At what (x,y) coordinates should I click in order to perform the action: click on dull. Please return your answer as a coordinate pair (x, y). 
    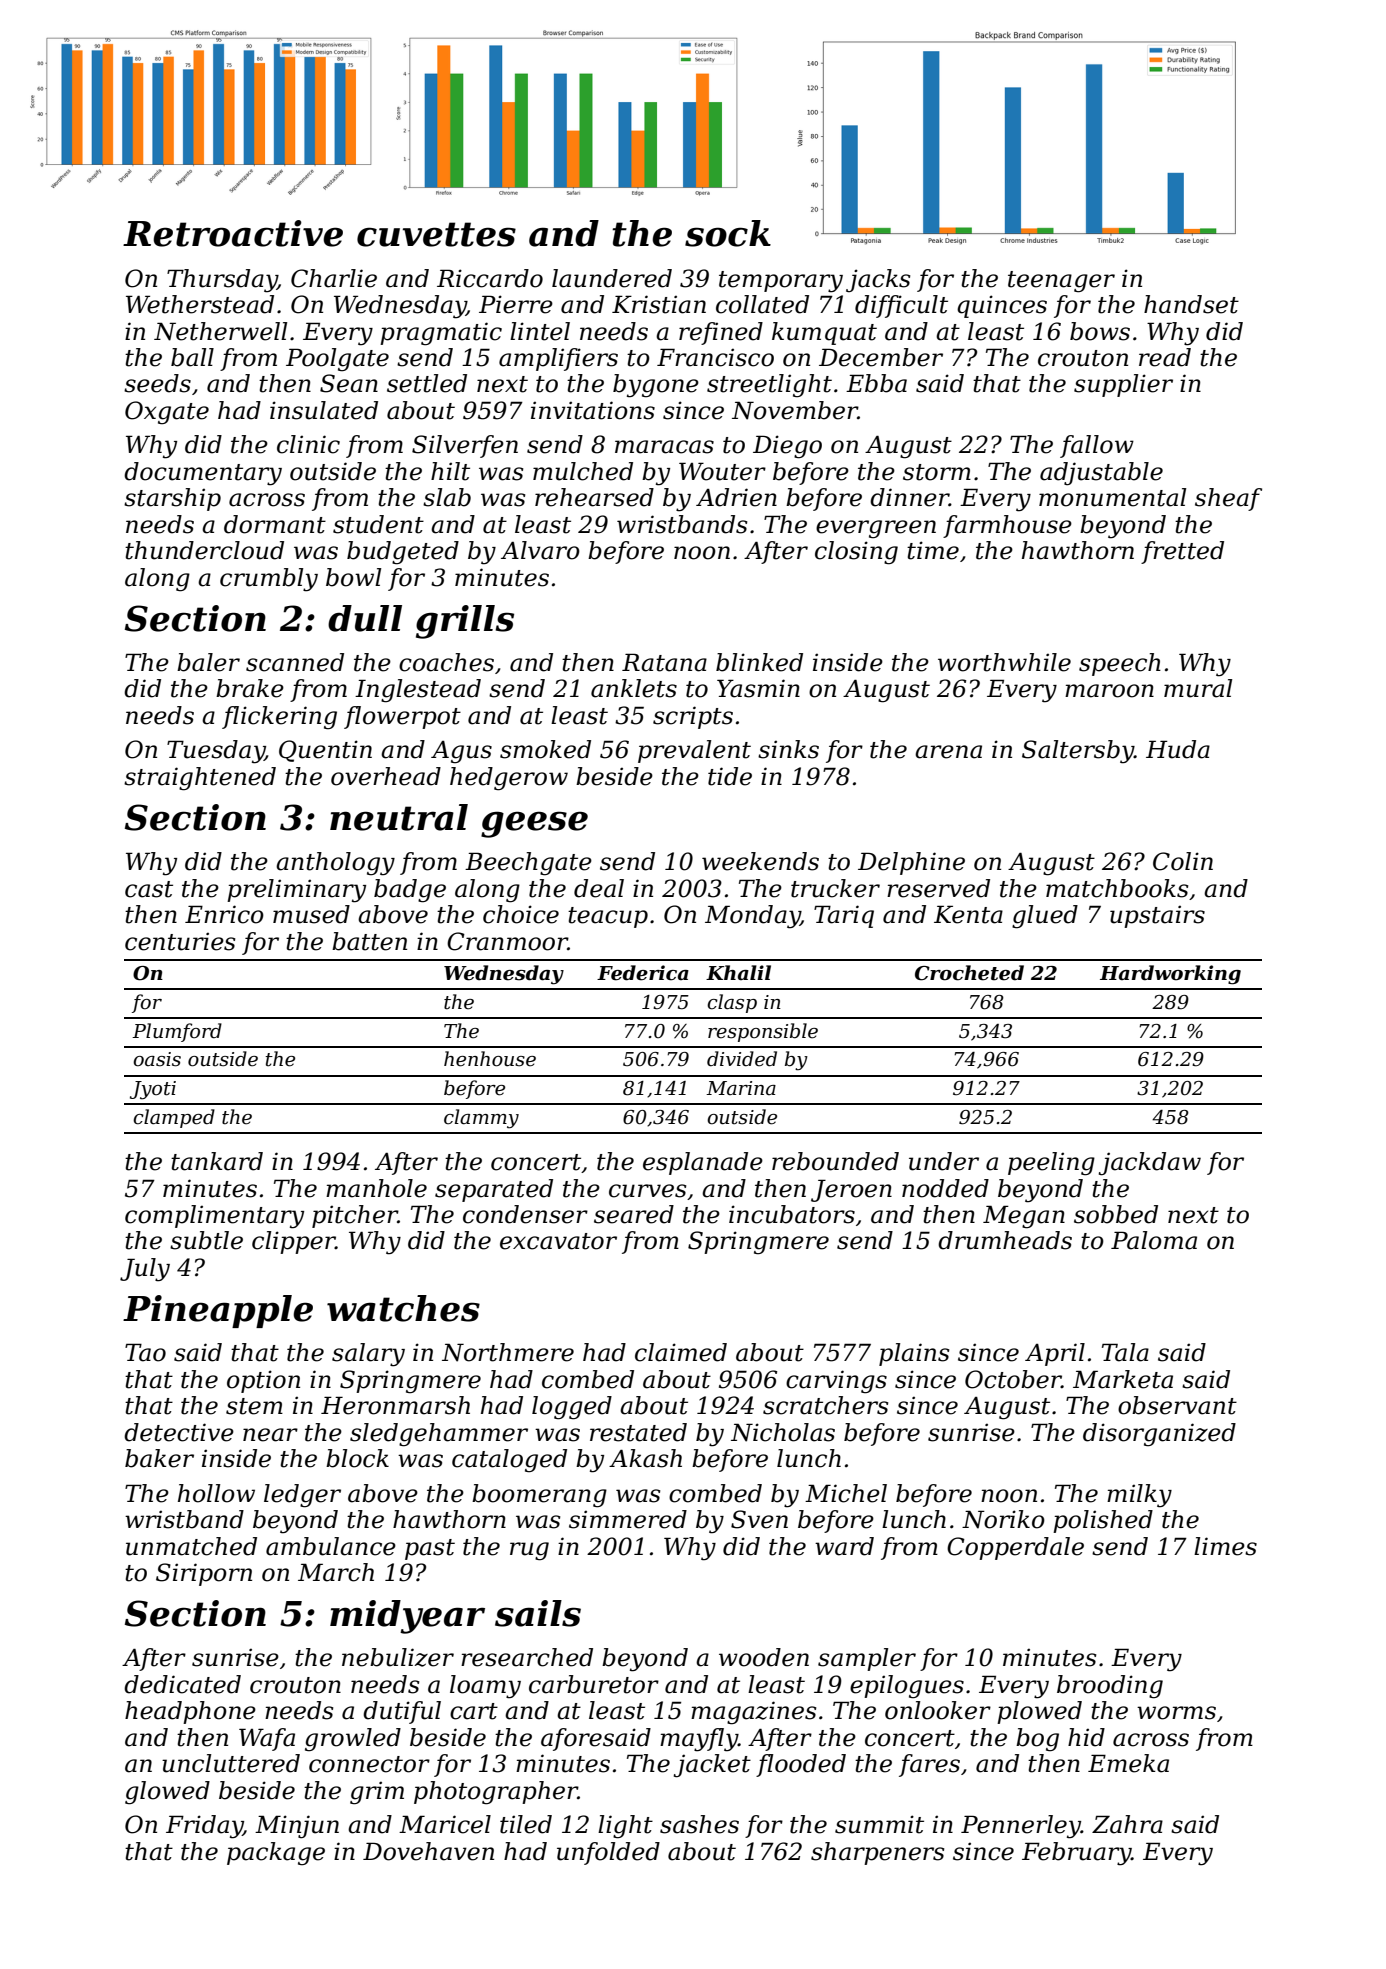
    Looking at the image, I should click on (365, 618).
